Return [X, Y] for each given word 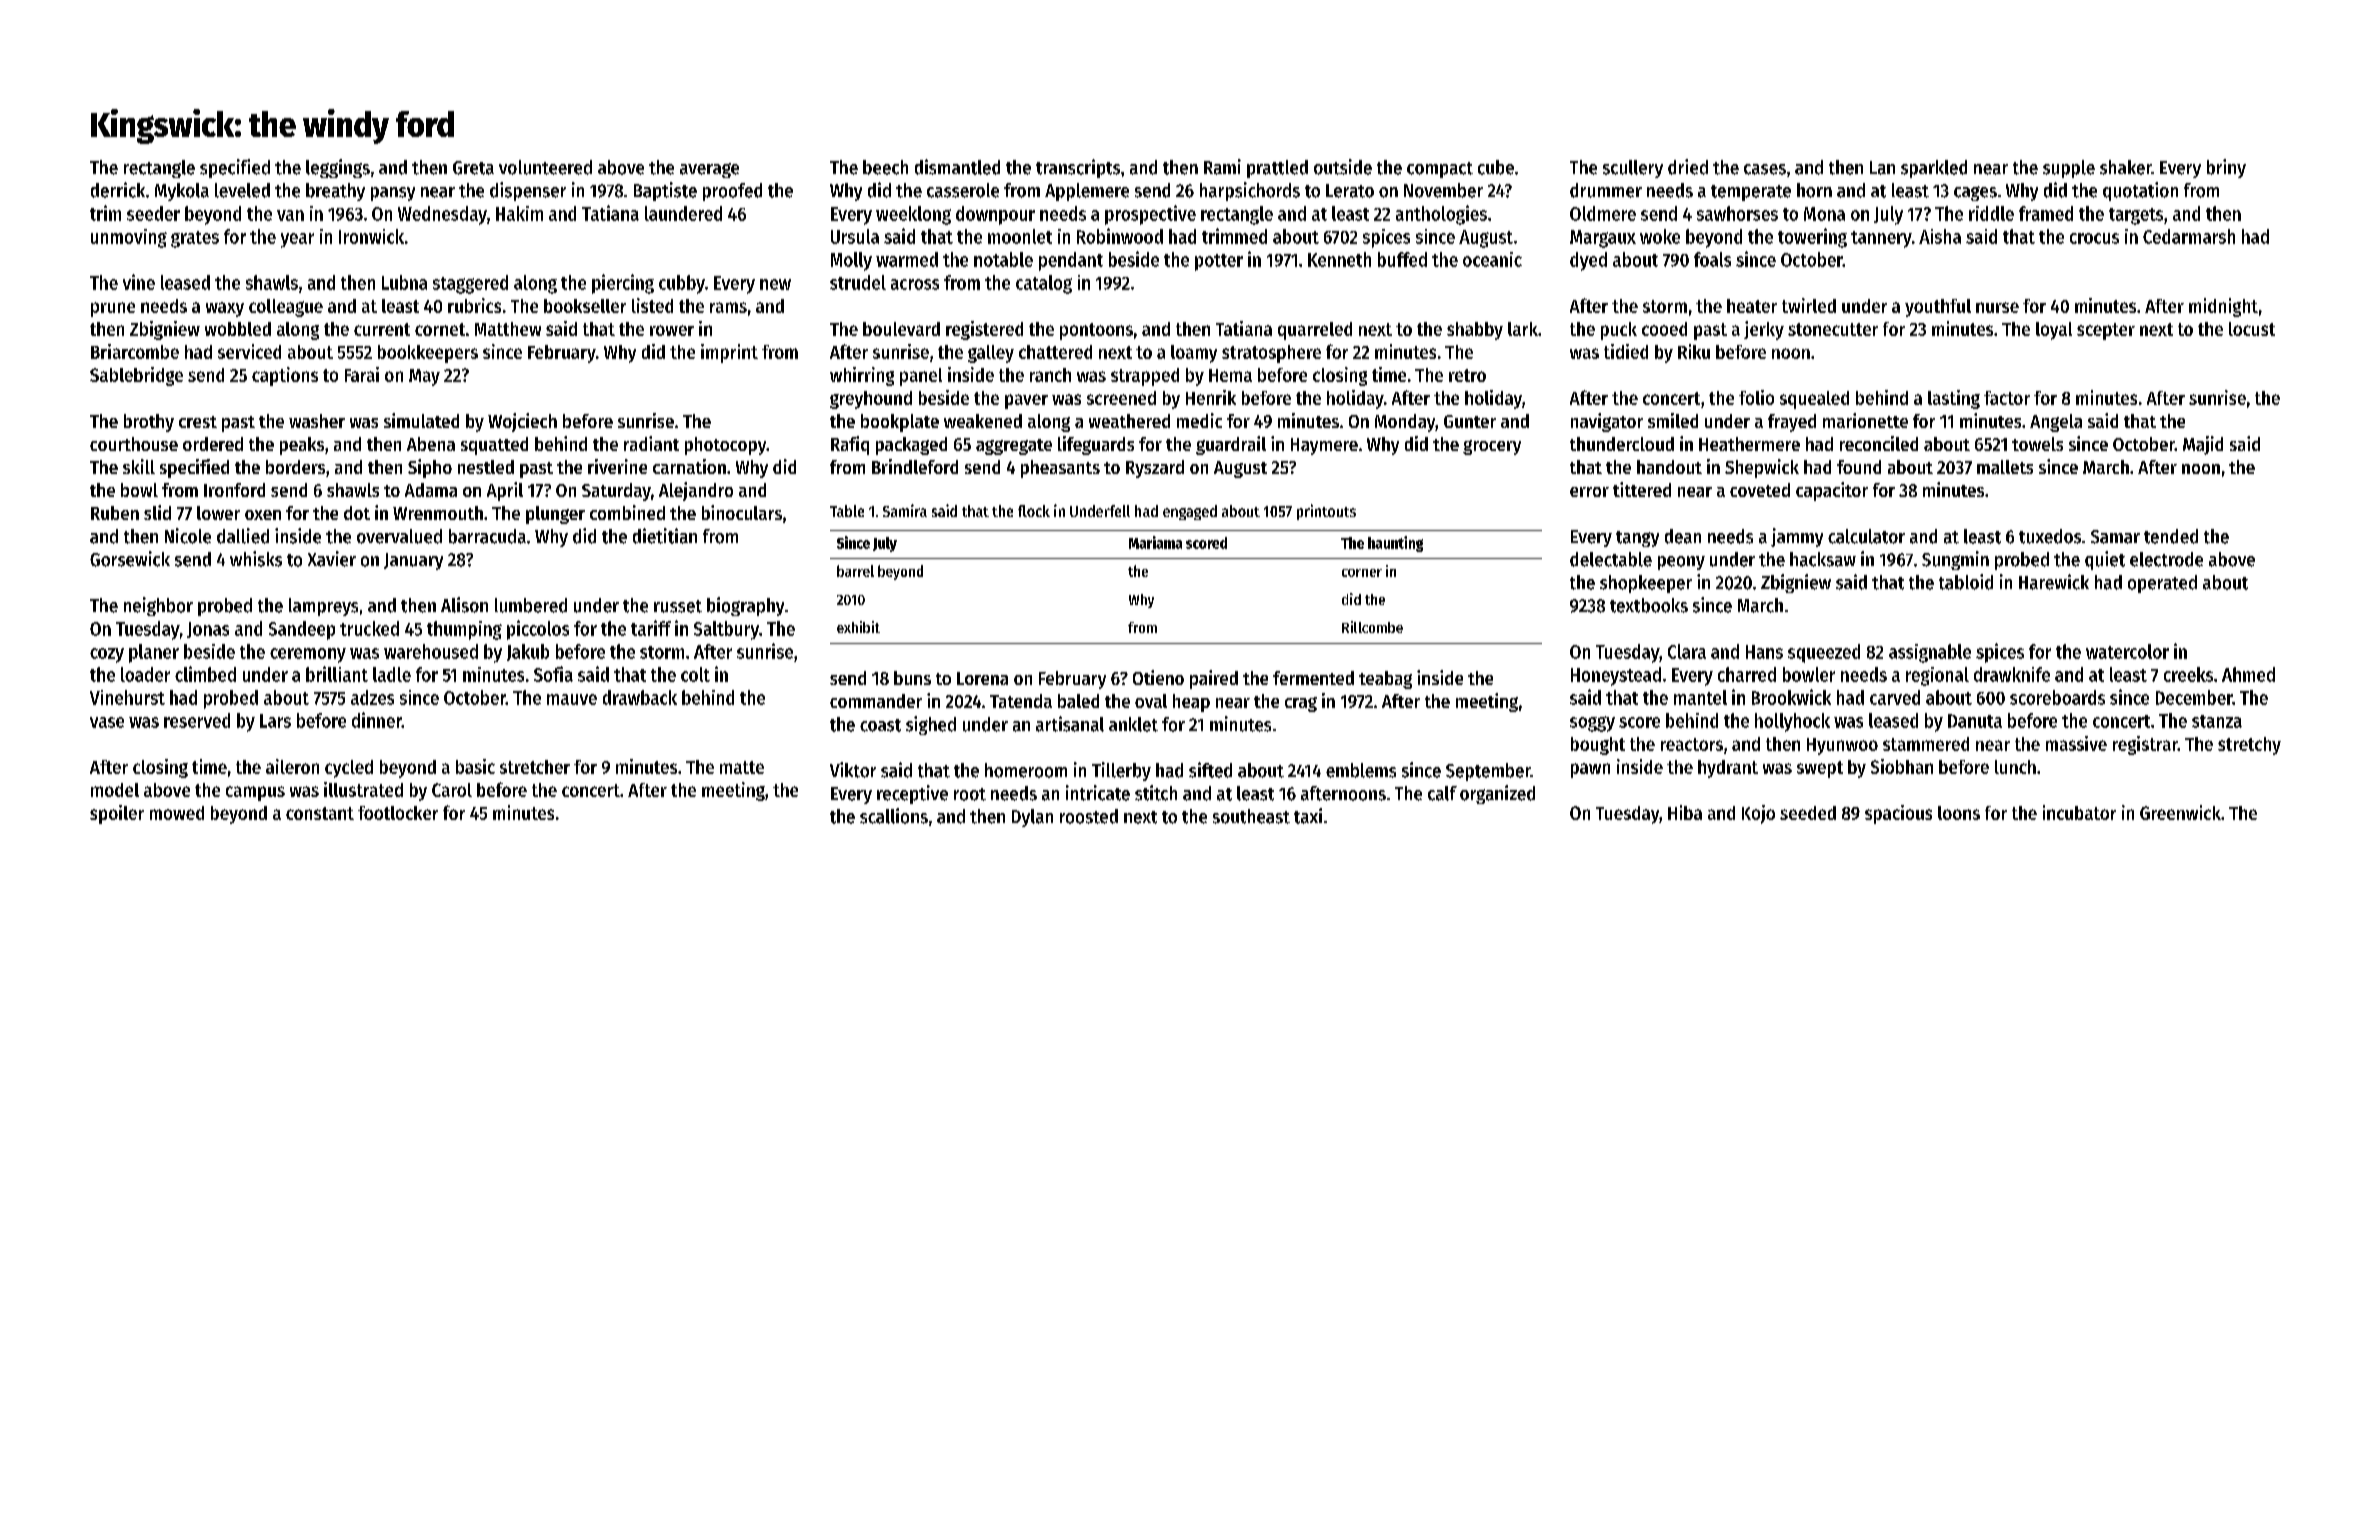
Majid [2203, 445]
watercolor [2127, 651]
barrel [855, 571]
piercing [623, 284]
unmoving [129, 238]
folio [1756, 397]
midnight [2223, 307]
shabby [1475, 331]
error [1589, 492]
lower [218, 513]
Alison [464, 605]
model [115, 790]
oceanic [1492, 259]
